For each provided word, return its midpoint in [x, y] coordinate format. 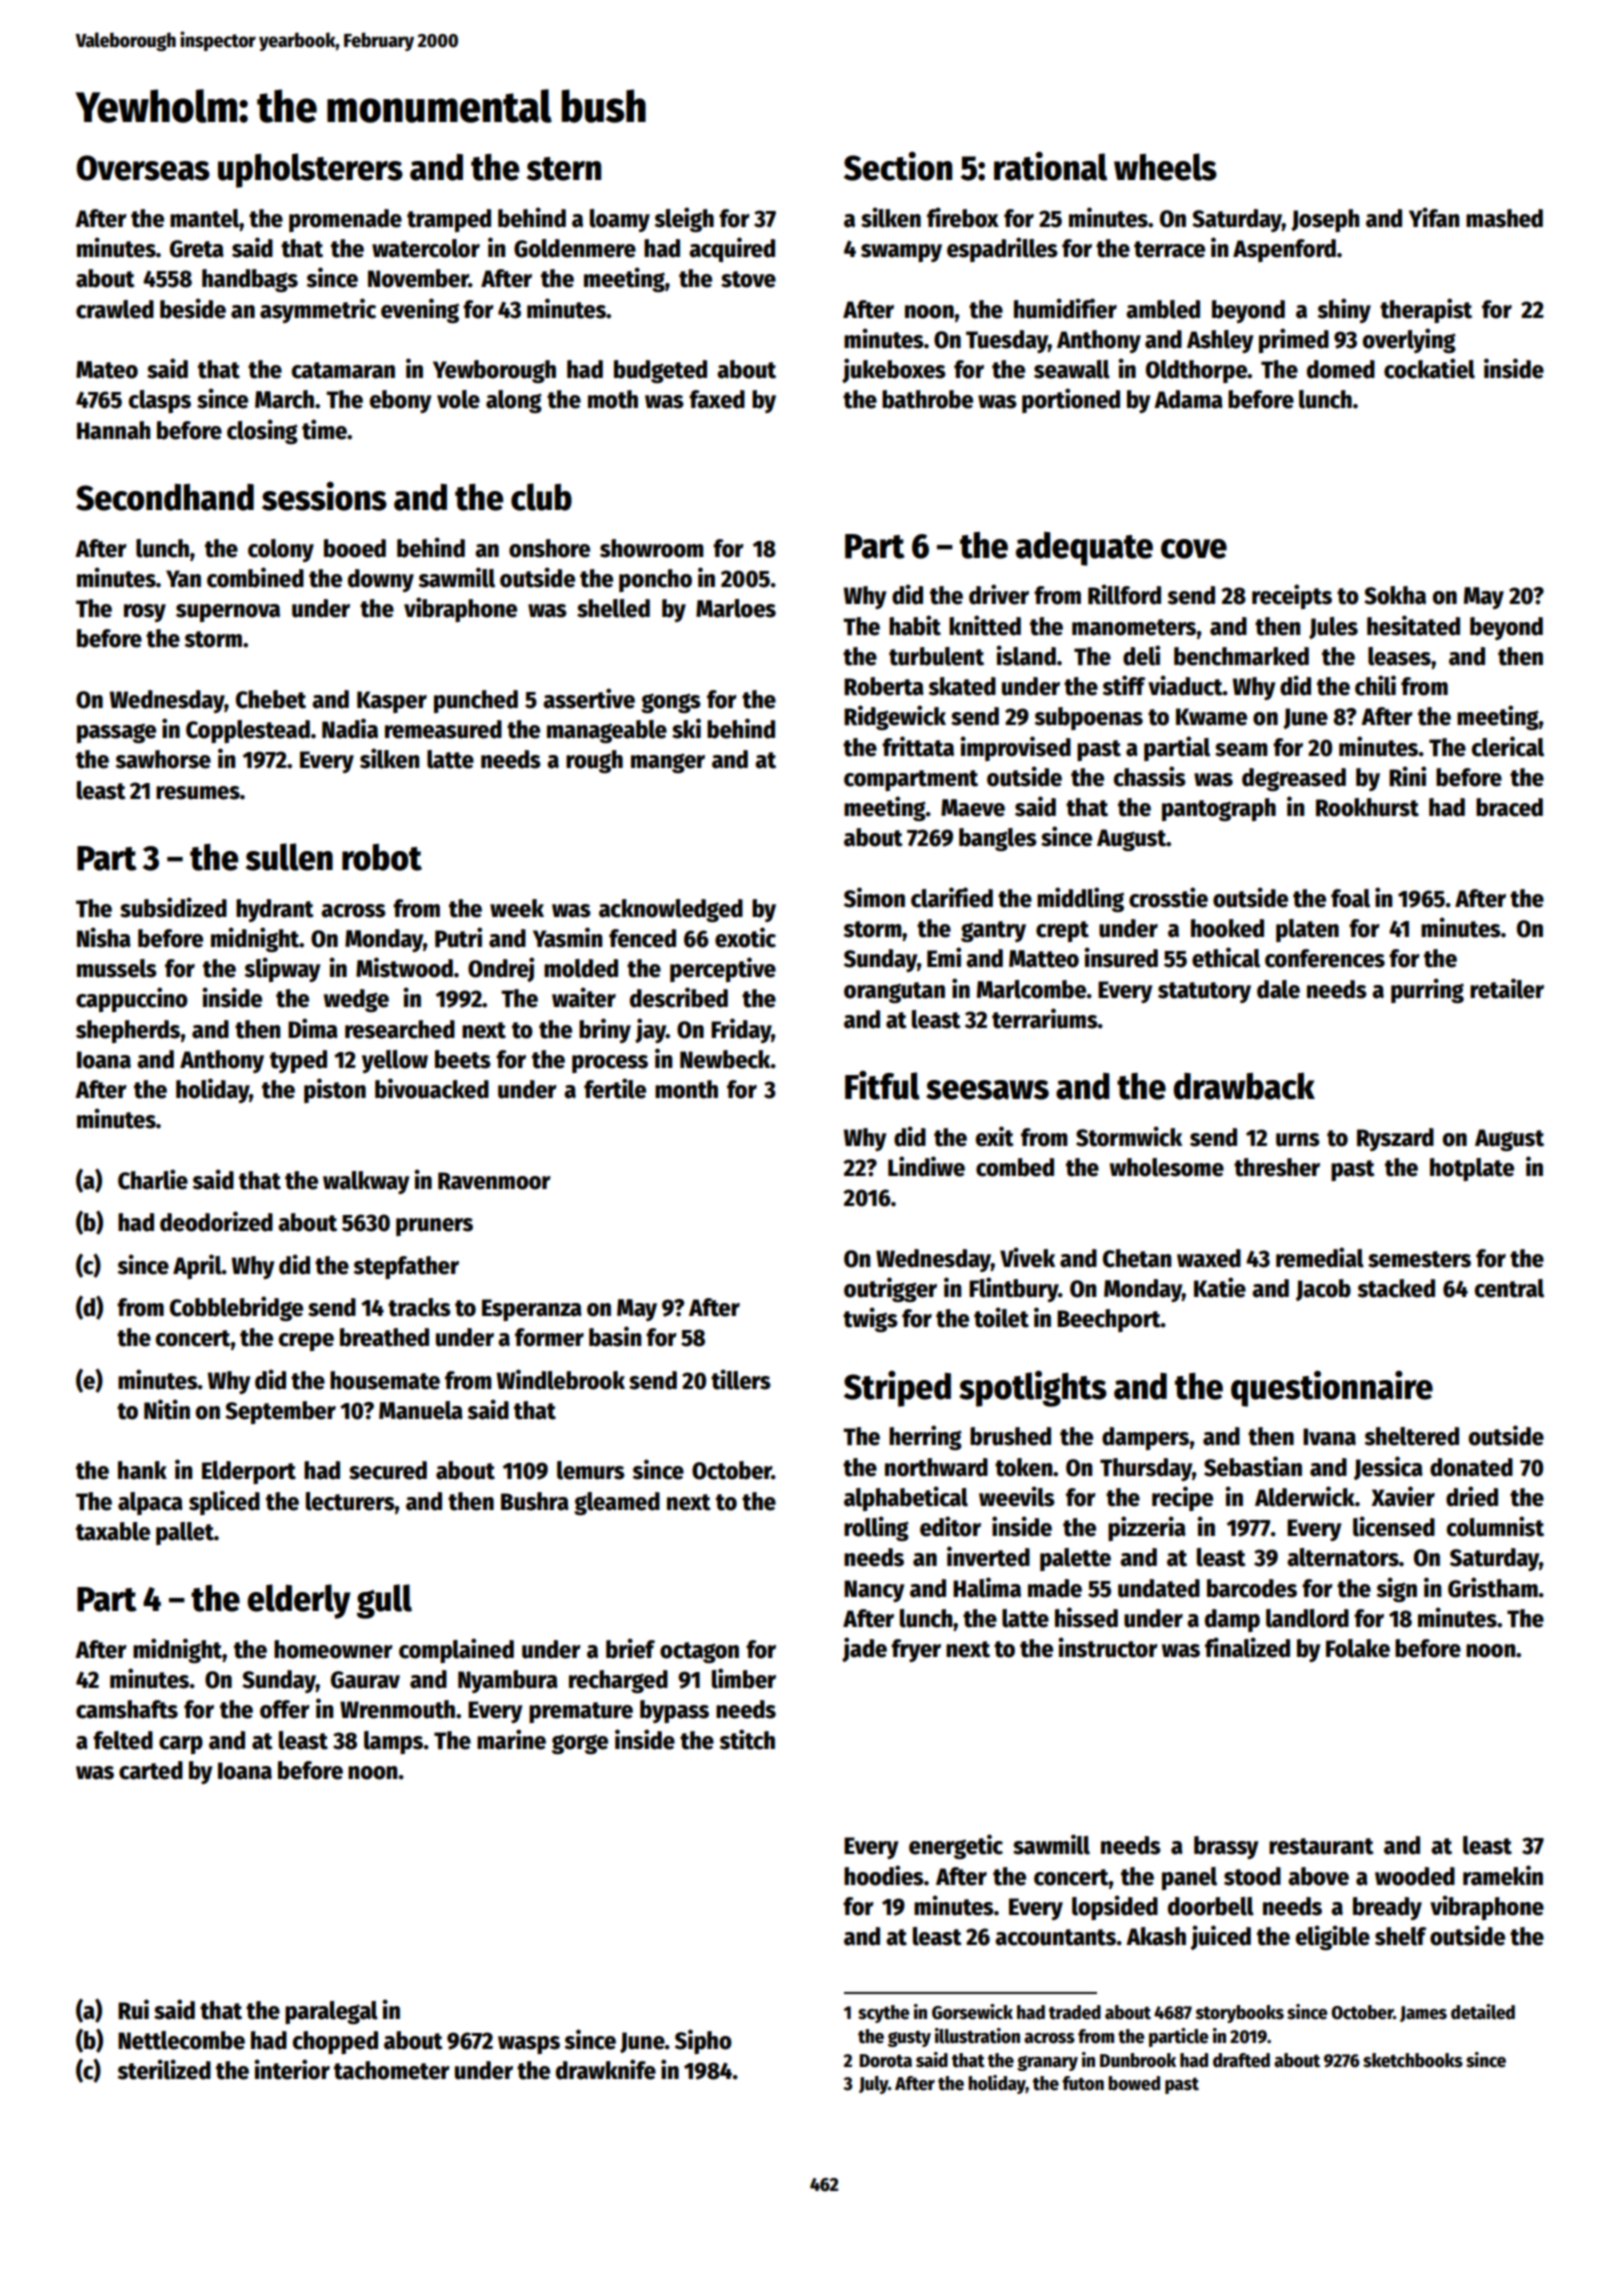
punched [476, 701]
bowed [1134, 2083]
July [873, 2085]
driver [999, 594]
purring [1427, 990]
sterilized [164, 2069]
